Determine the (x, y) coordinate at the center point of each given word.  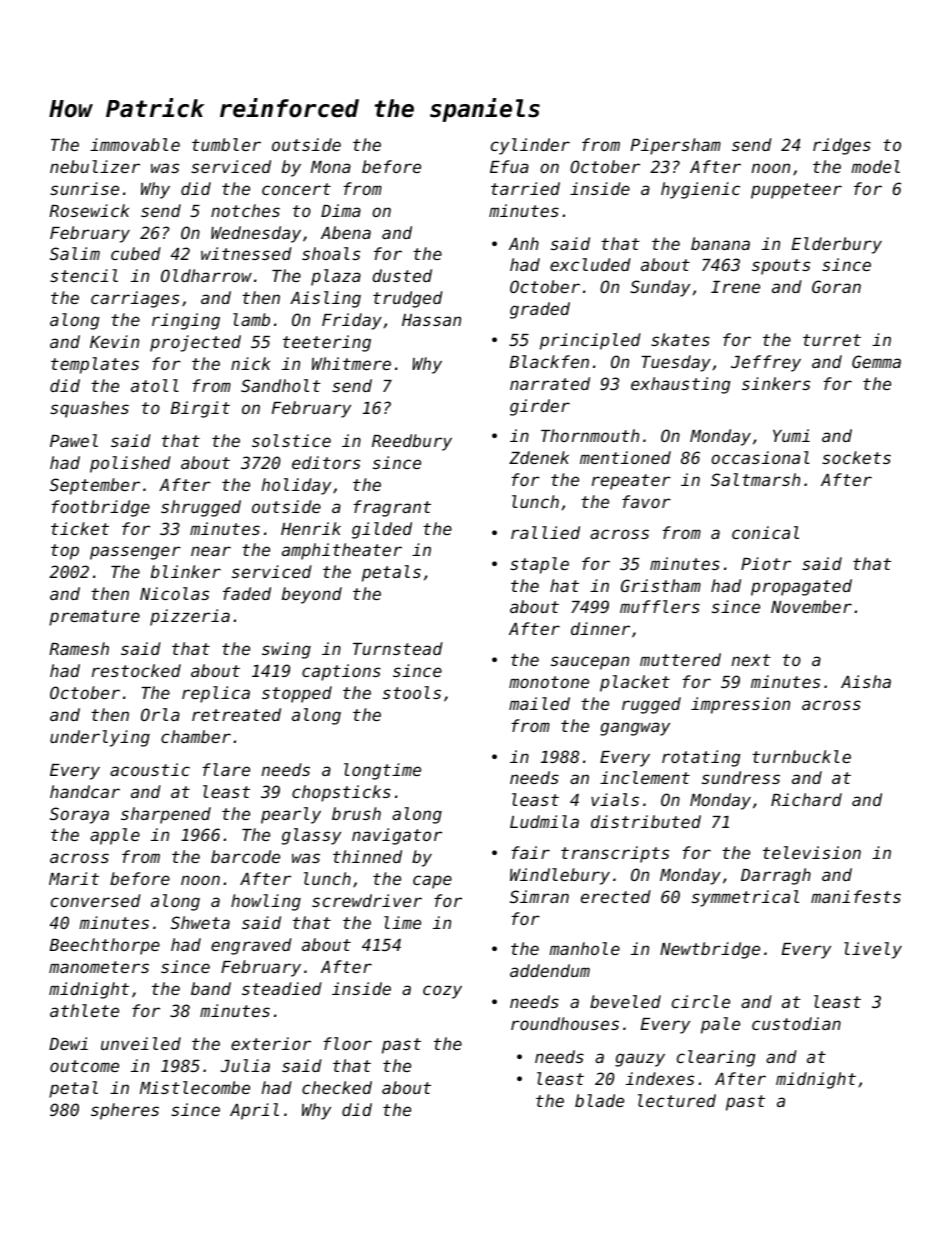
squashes (89, 409)
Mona (331, 167)
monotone (549, 682)
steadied (282, 988)
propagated (801, 587)
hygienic (700, 190)
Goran (836, 286)
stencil (84, 275)
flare (226, 769)
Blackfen (549, 361)
